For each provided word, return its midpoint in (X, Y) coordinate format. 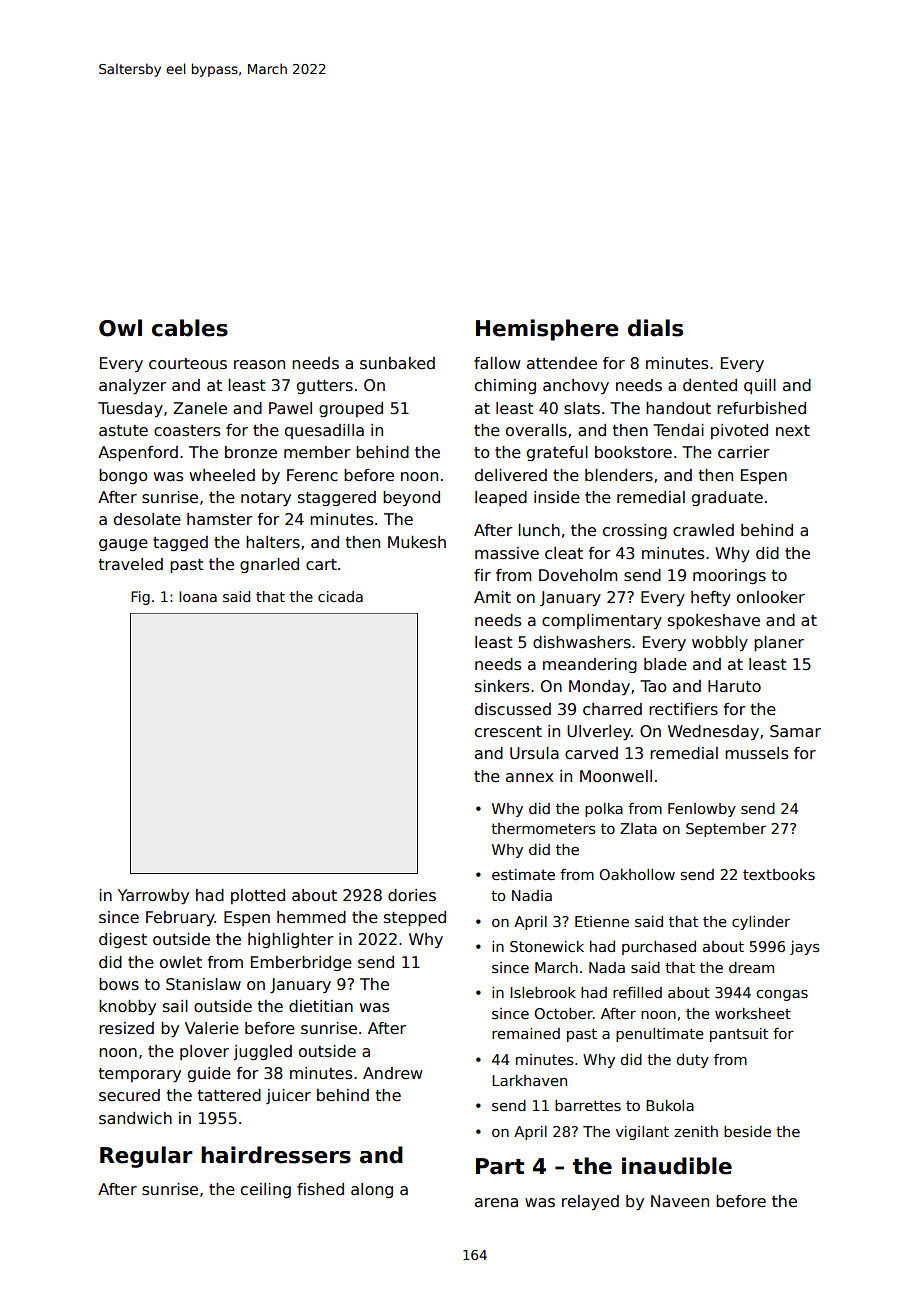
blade (665, 664)
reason (259, 365)
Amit (492, 597)
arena (496, 1203)
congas (782, 995)
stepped (415, 918)
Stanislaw (203, 984)
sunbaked (397, 363)
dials (655, 328)
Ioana (198, 596)
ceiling (266, 1190)
